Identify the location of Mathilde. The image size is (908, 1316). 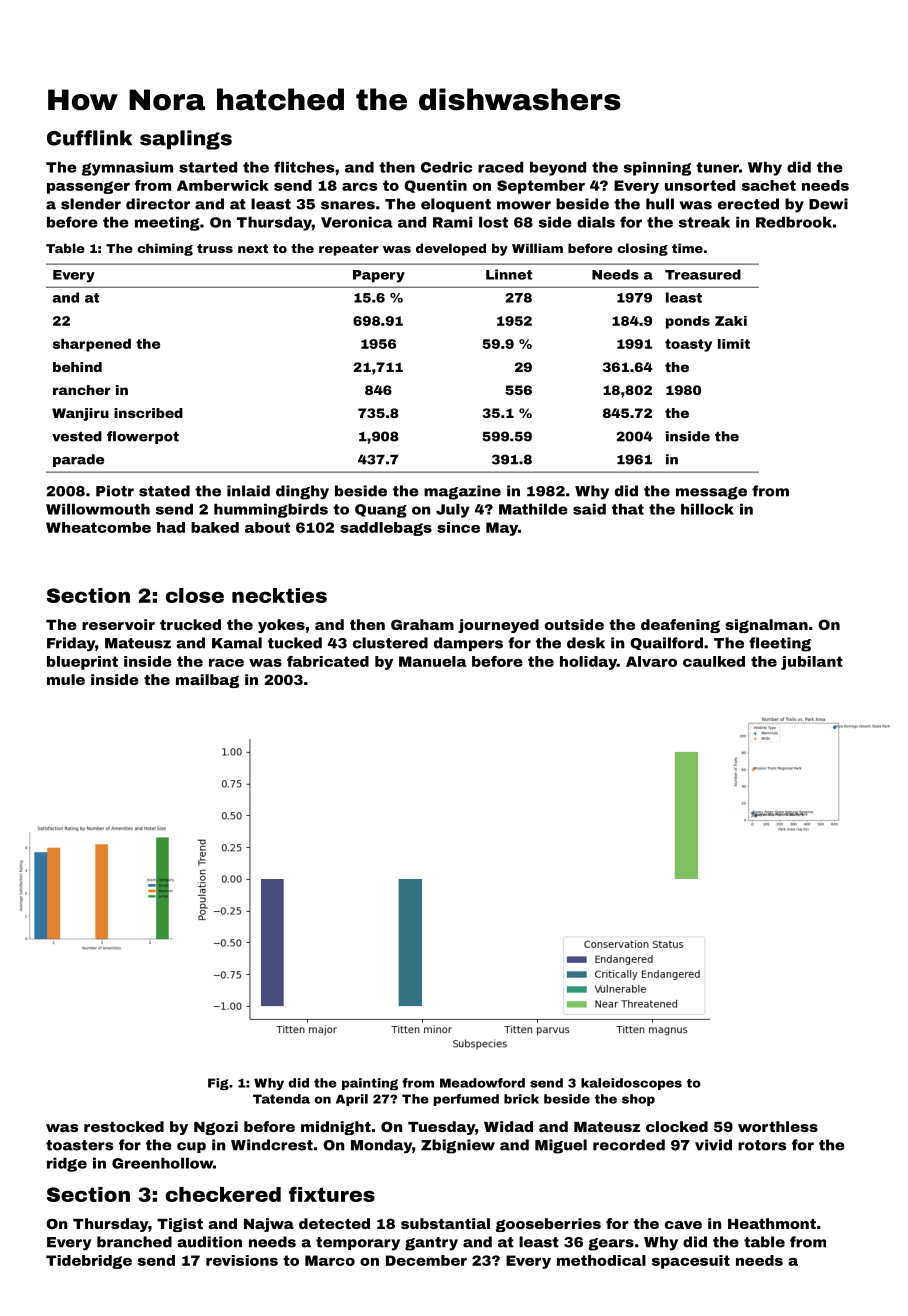
(533, 509).
